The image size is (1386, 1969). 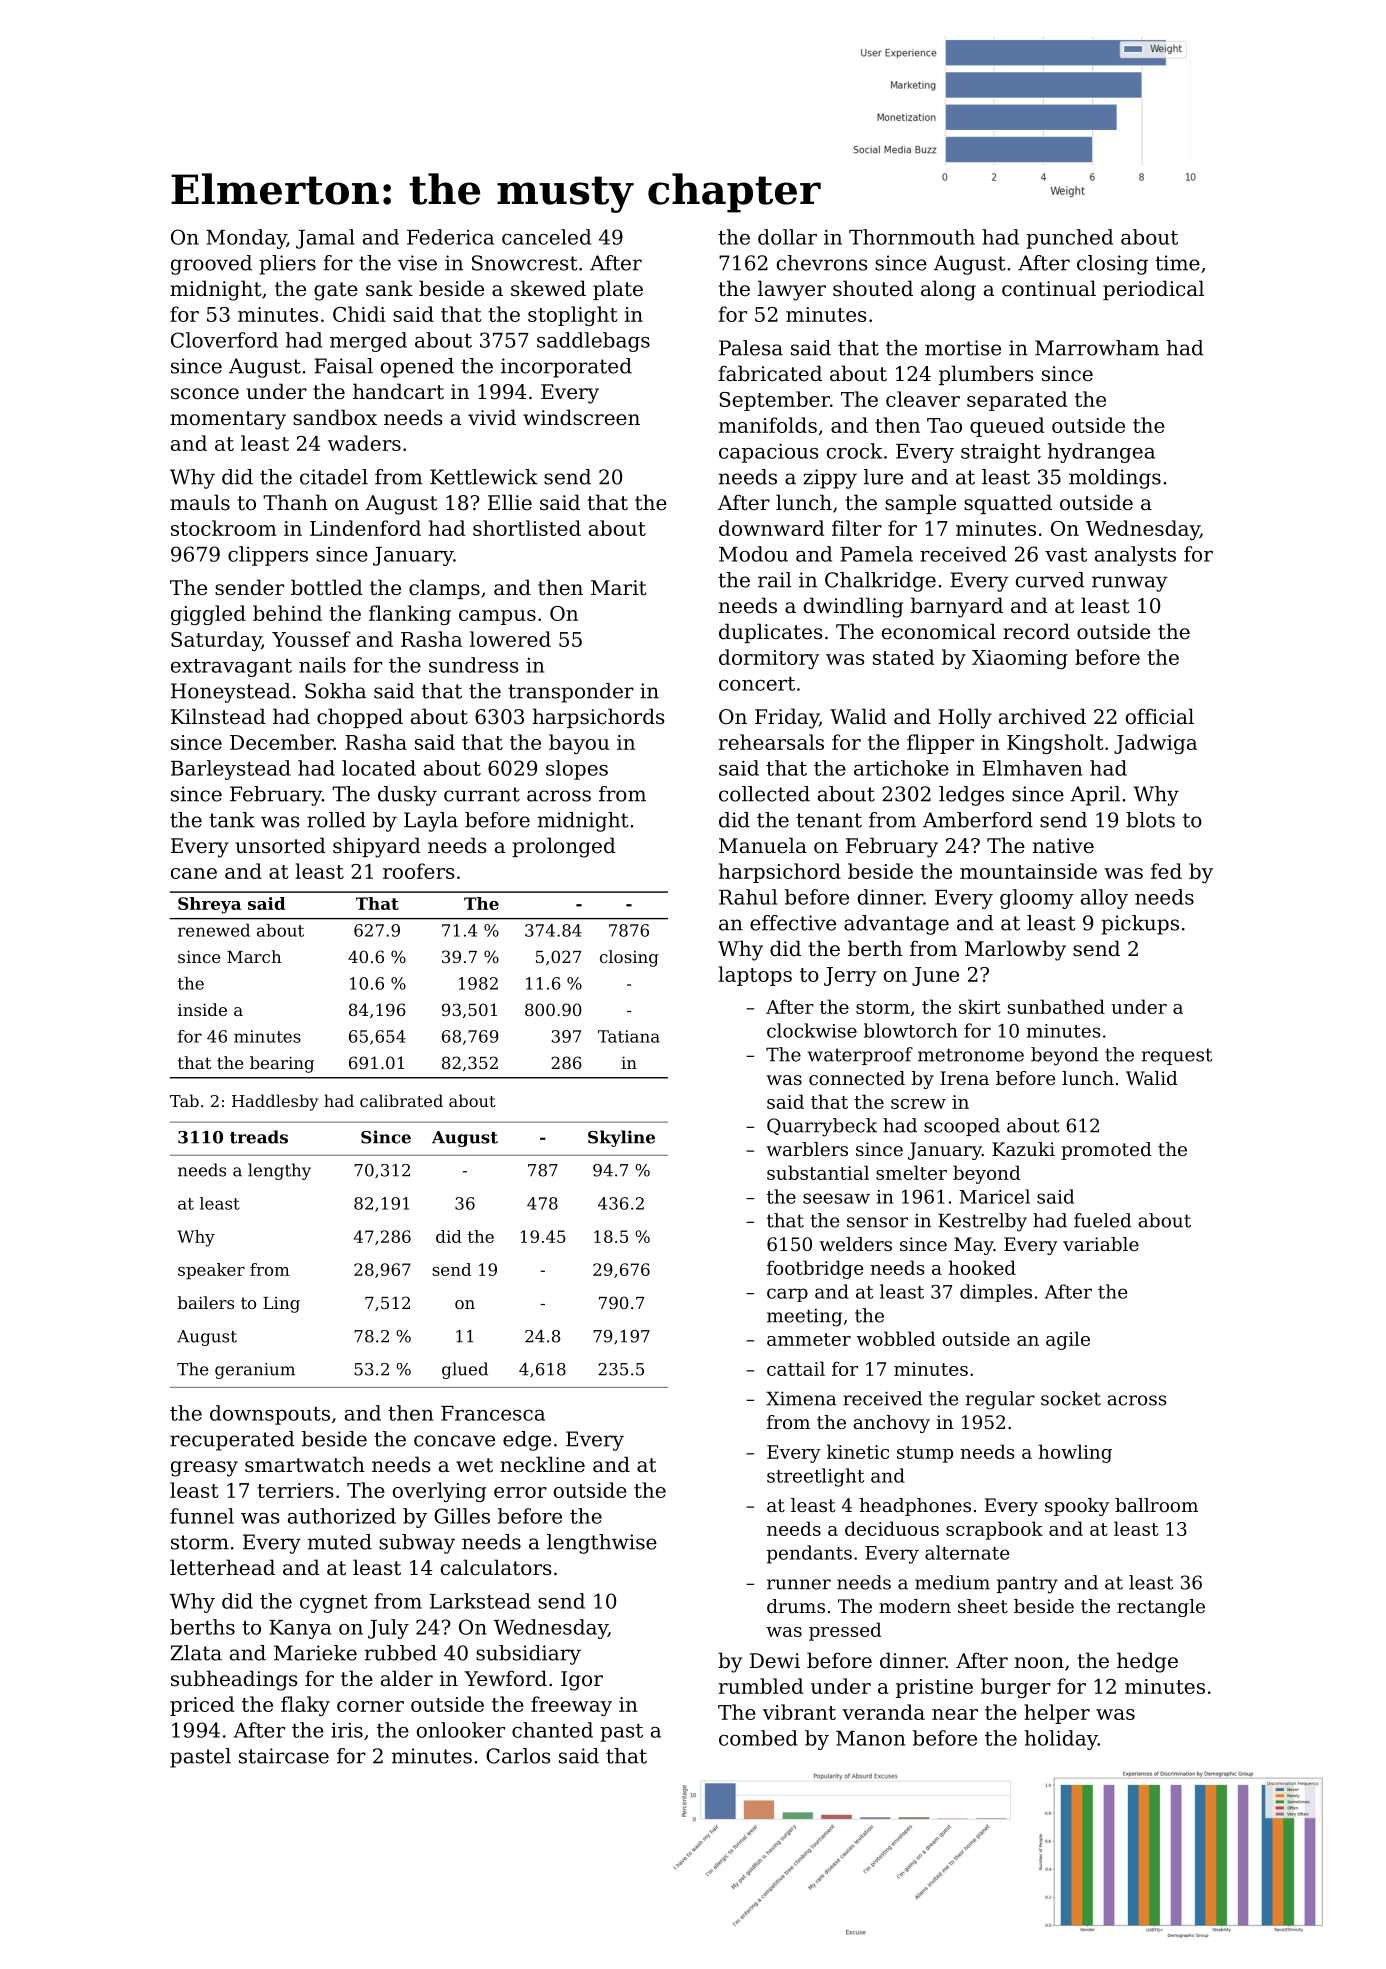 I want to click on Palesa, so click(x=751, y=348).
